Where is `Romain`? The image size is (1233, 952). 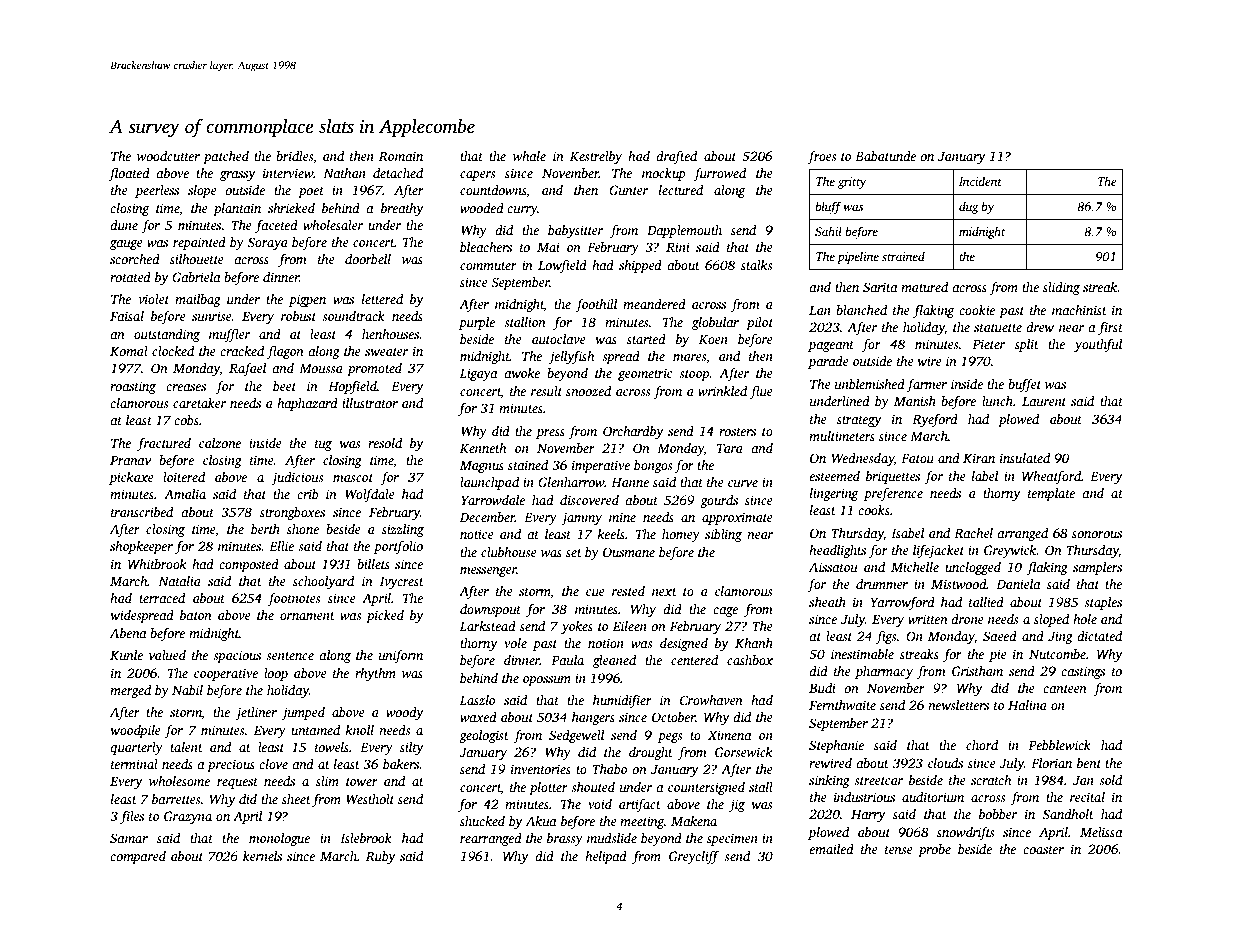
Romain is located at coordinates (401, 156).
